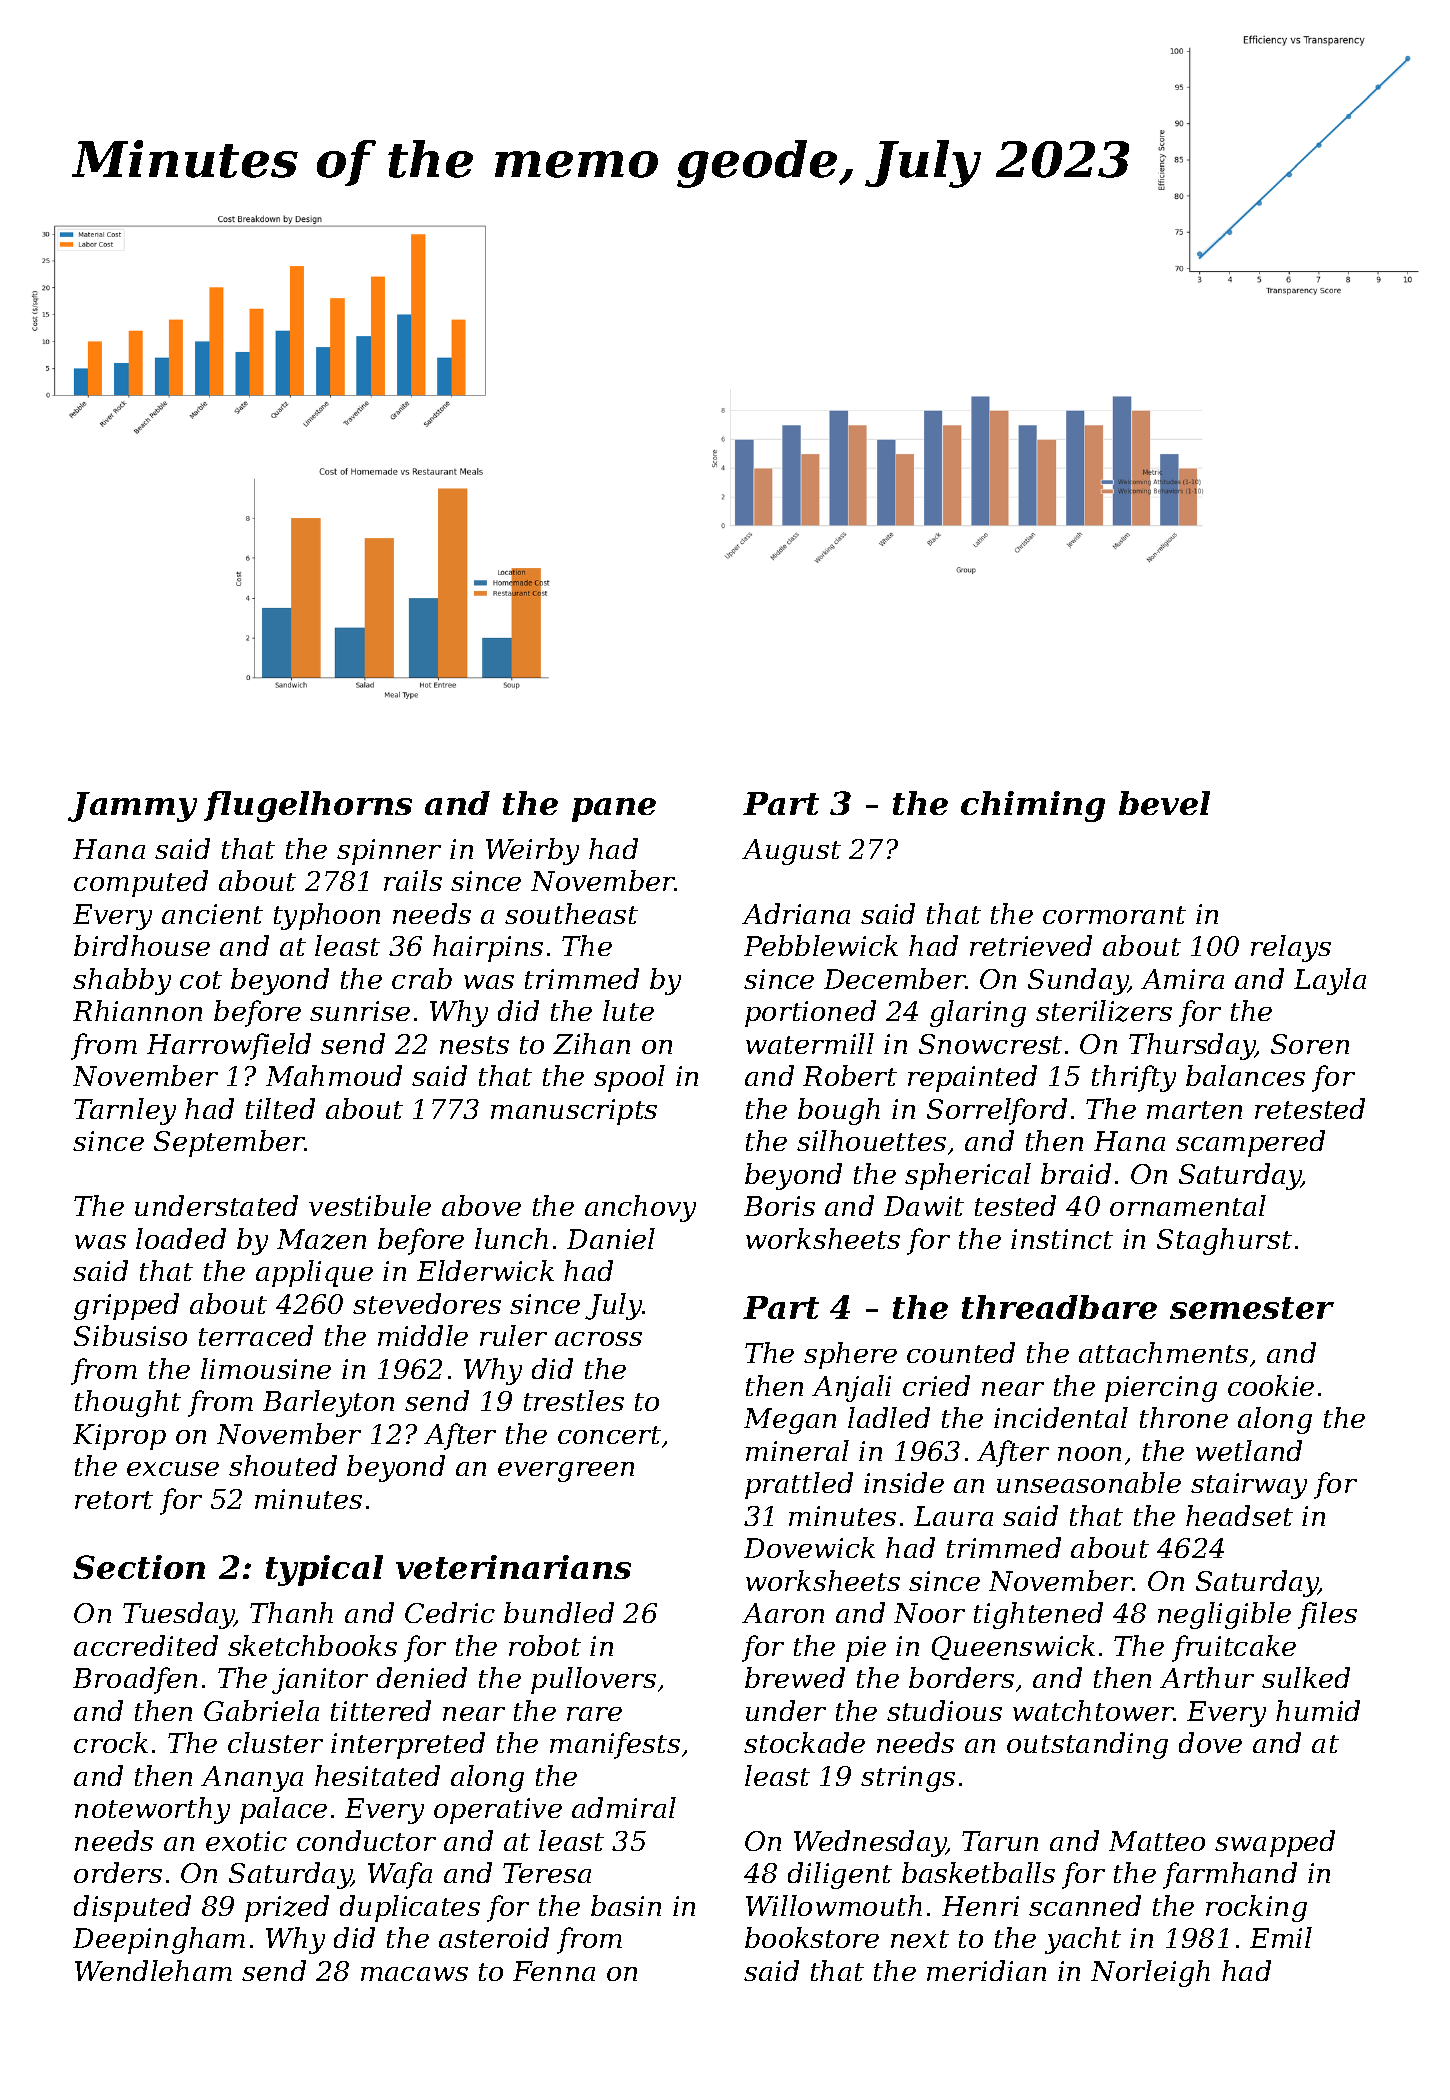 The width and height of the page is (1450, 2100). Describe the element at coordinates (626, 1905) in the page. I see `basin` at that location.
